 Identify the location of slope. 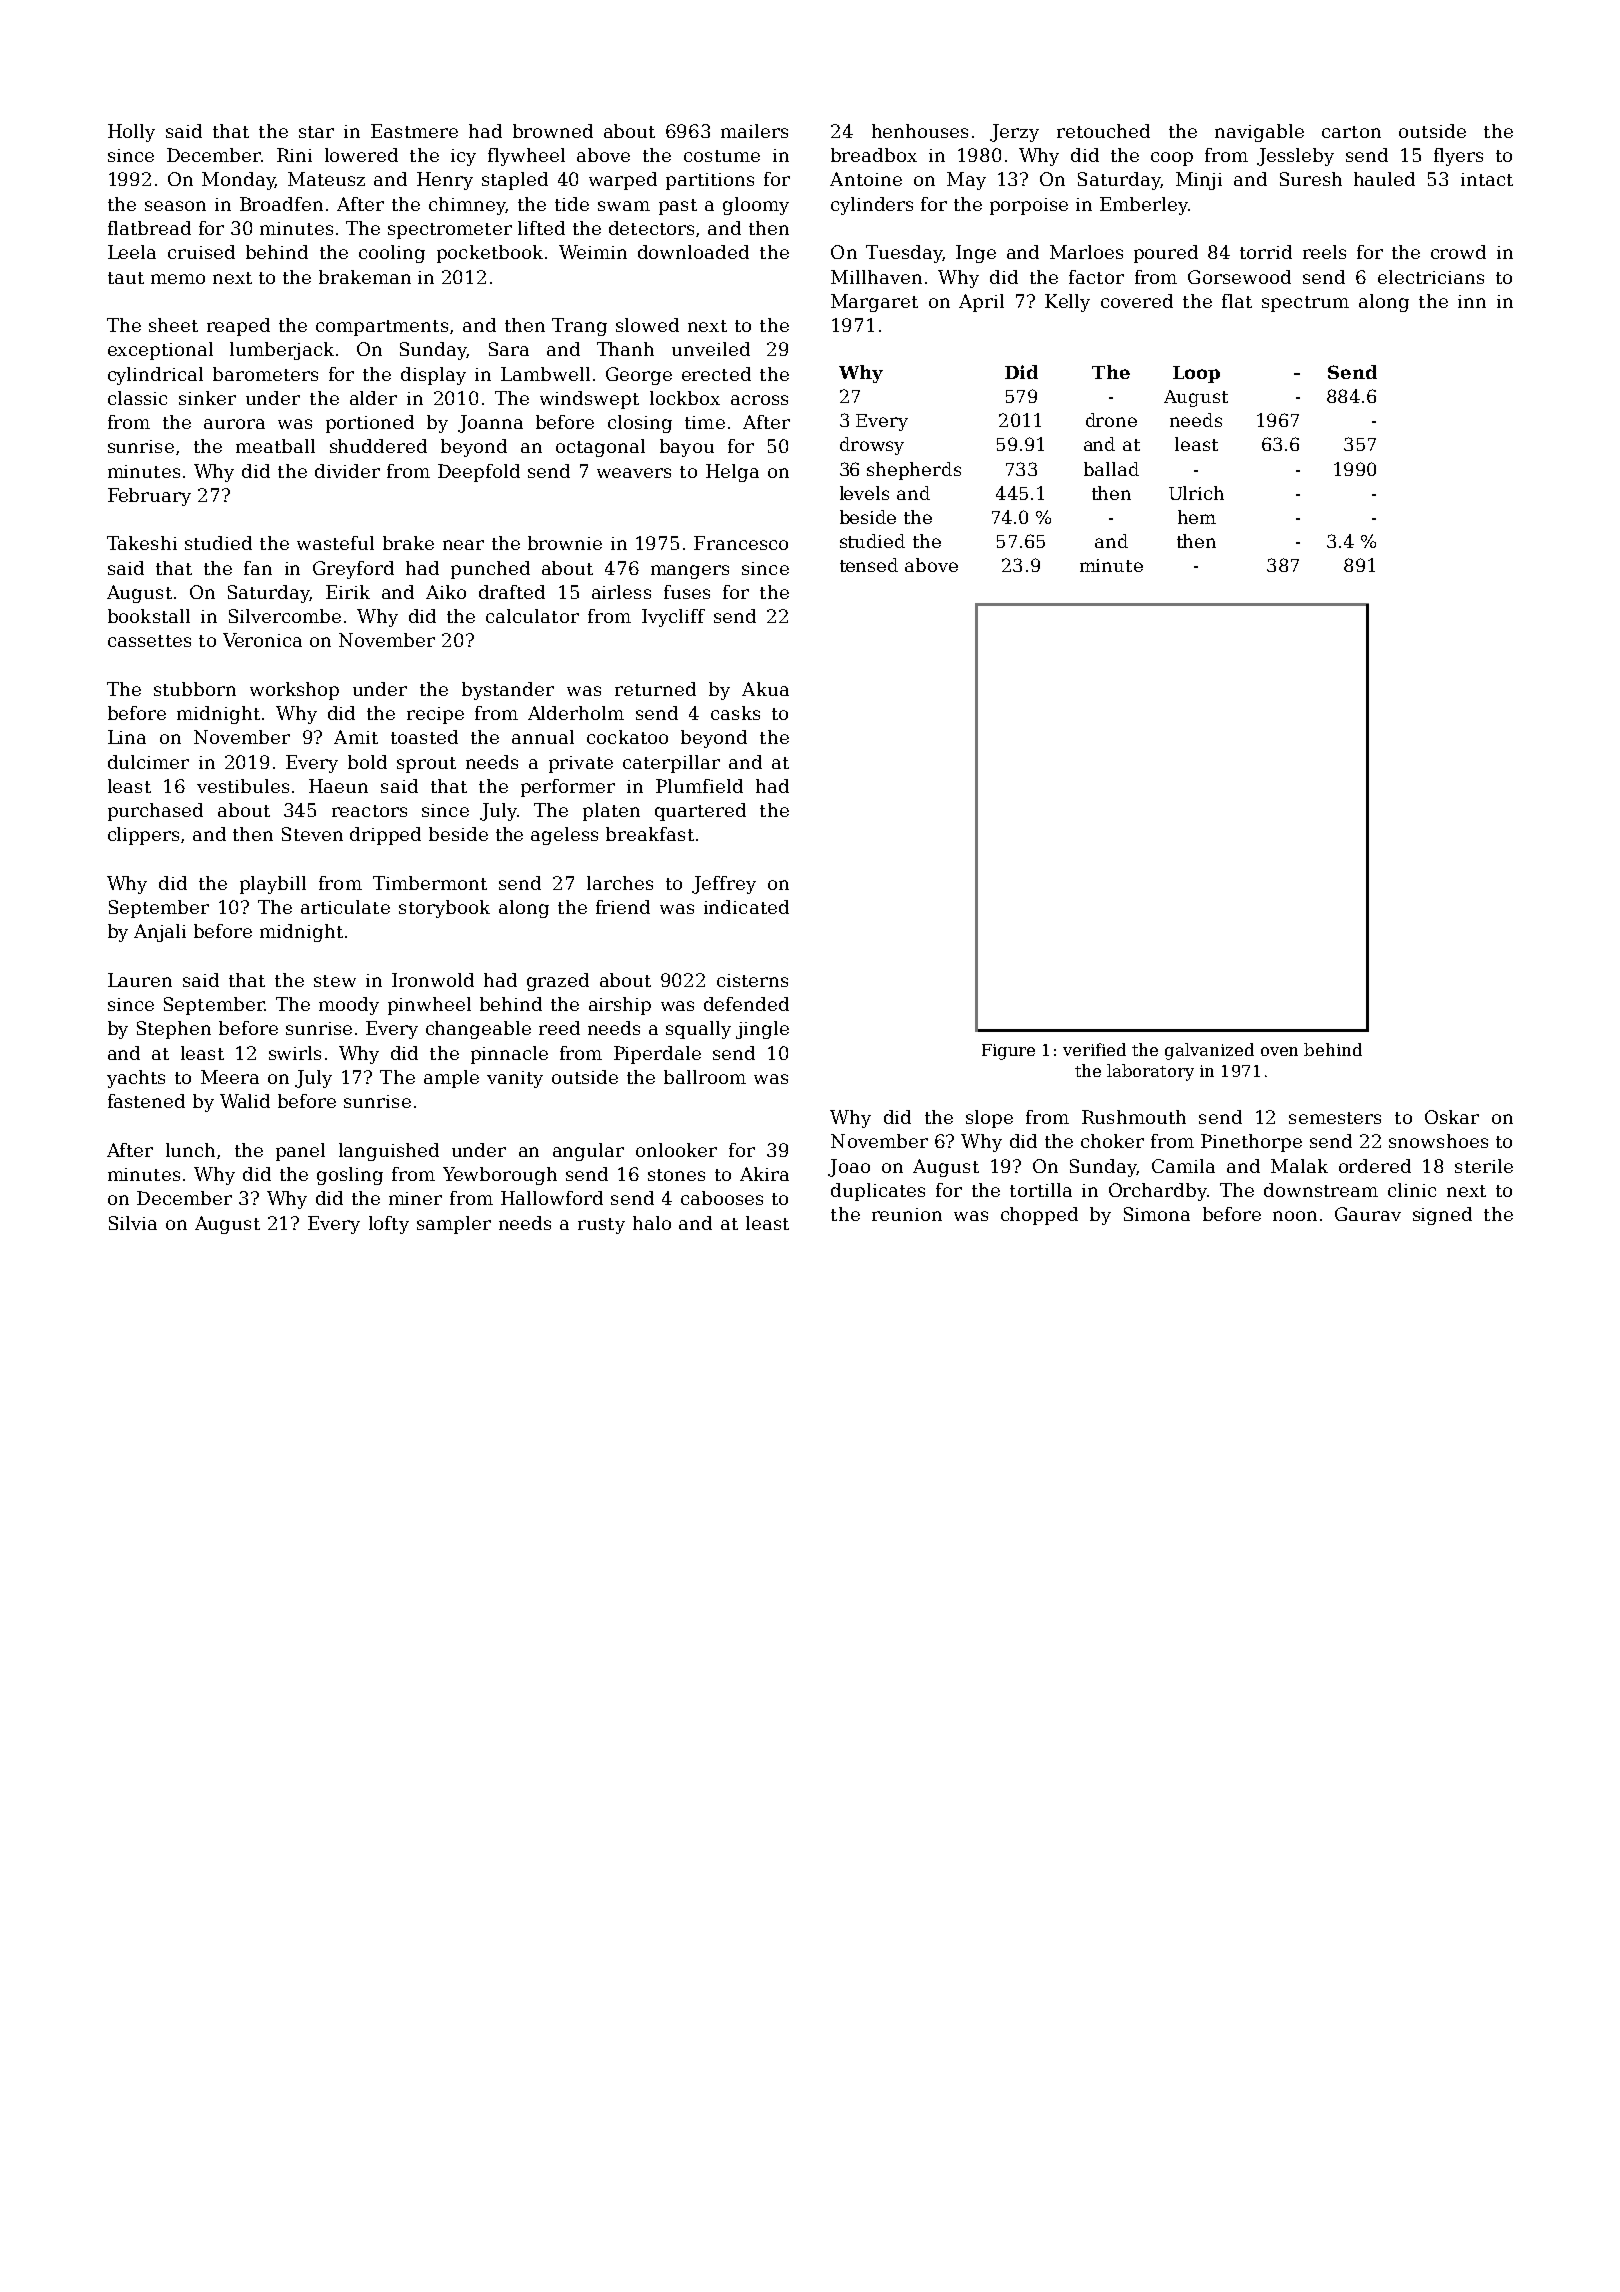
(989, 1119).
